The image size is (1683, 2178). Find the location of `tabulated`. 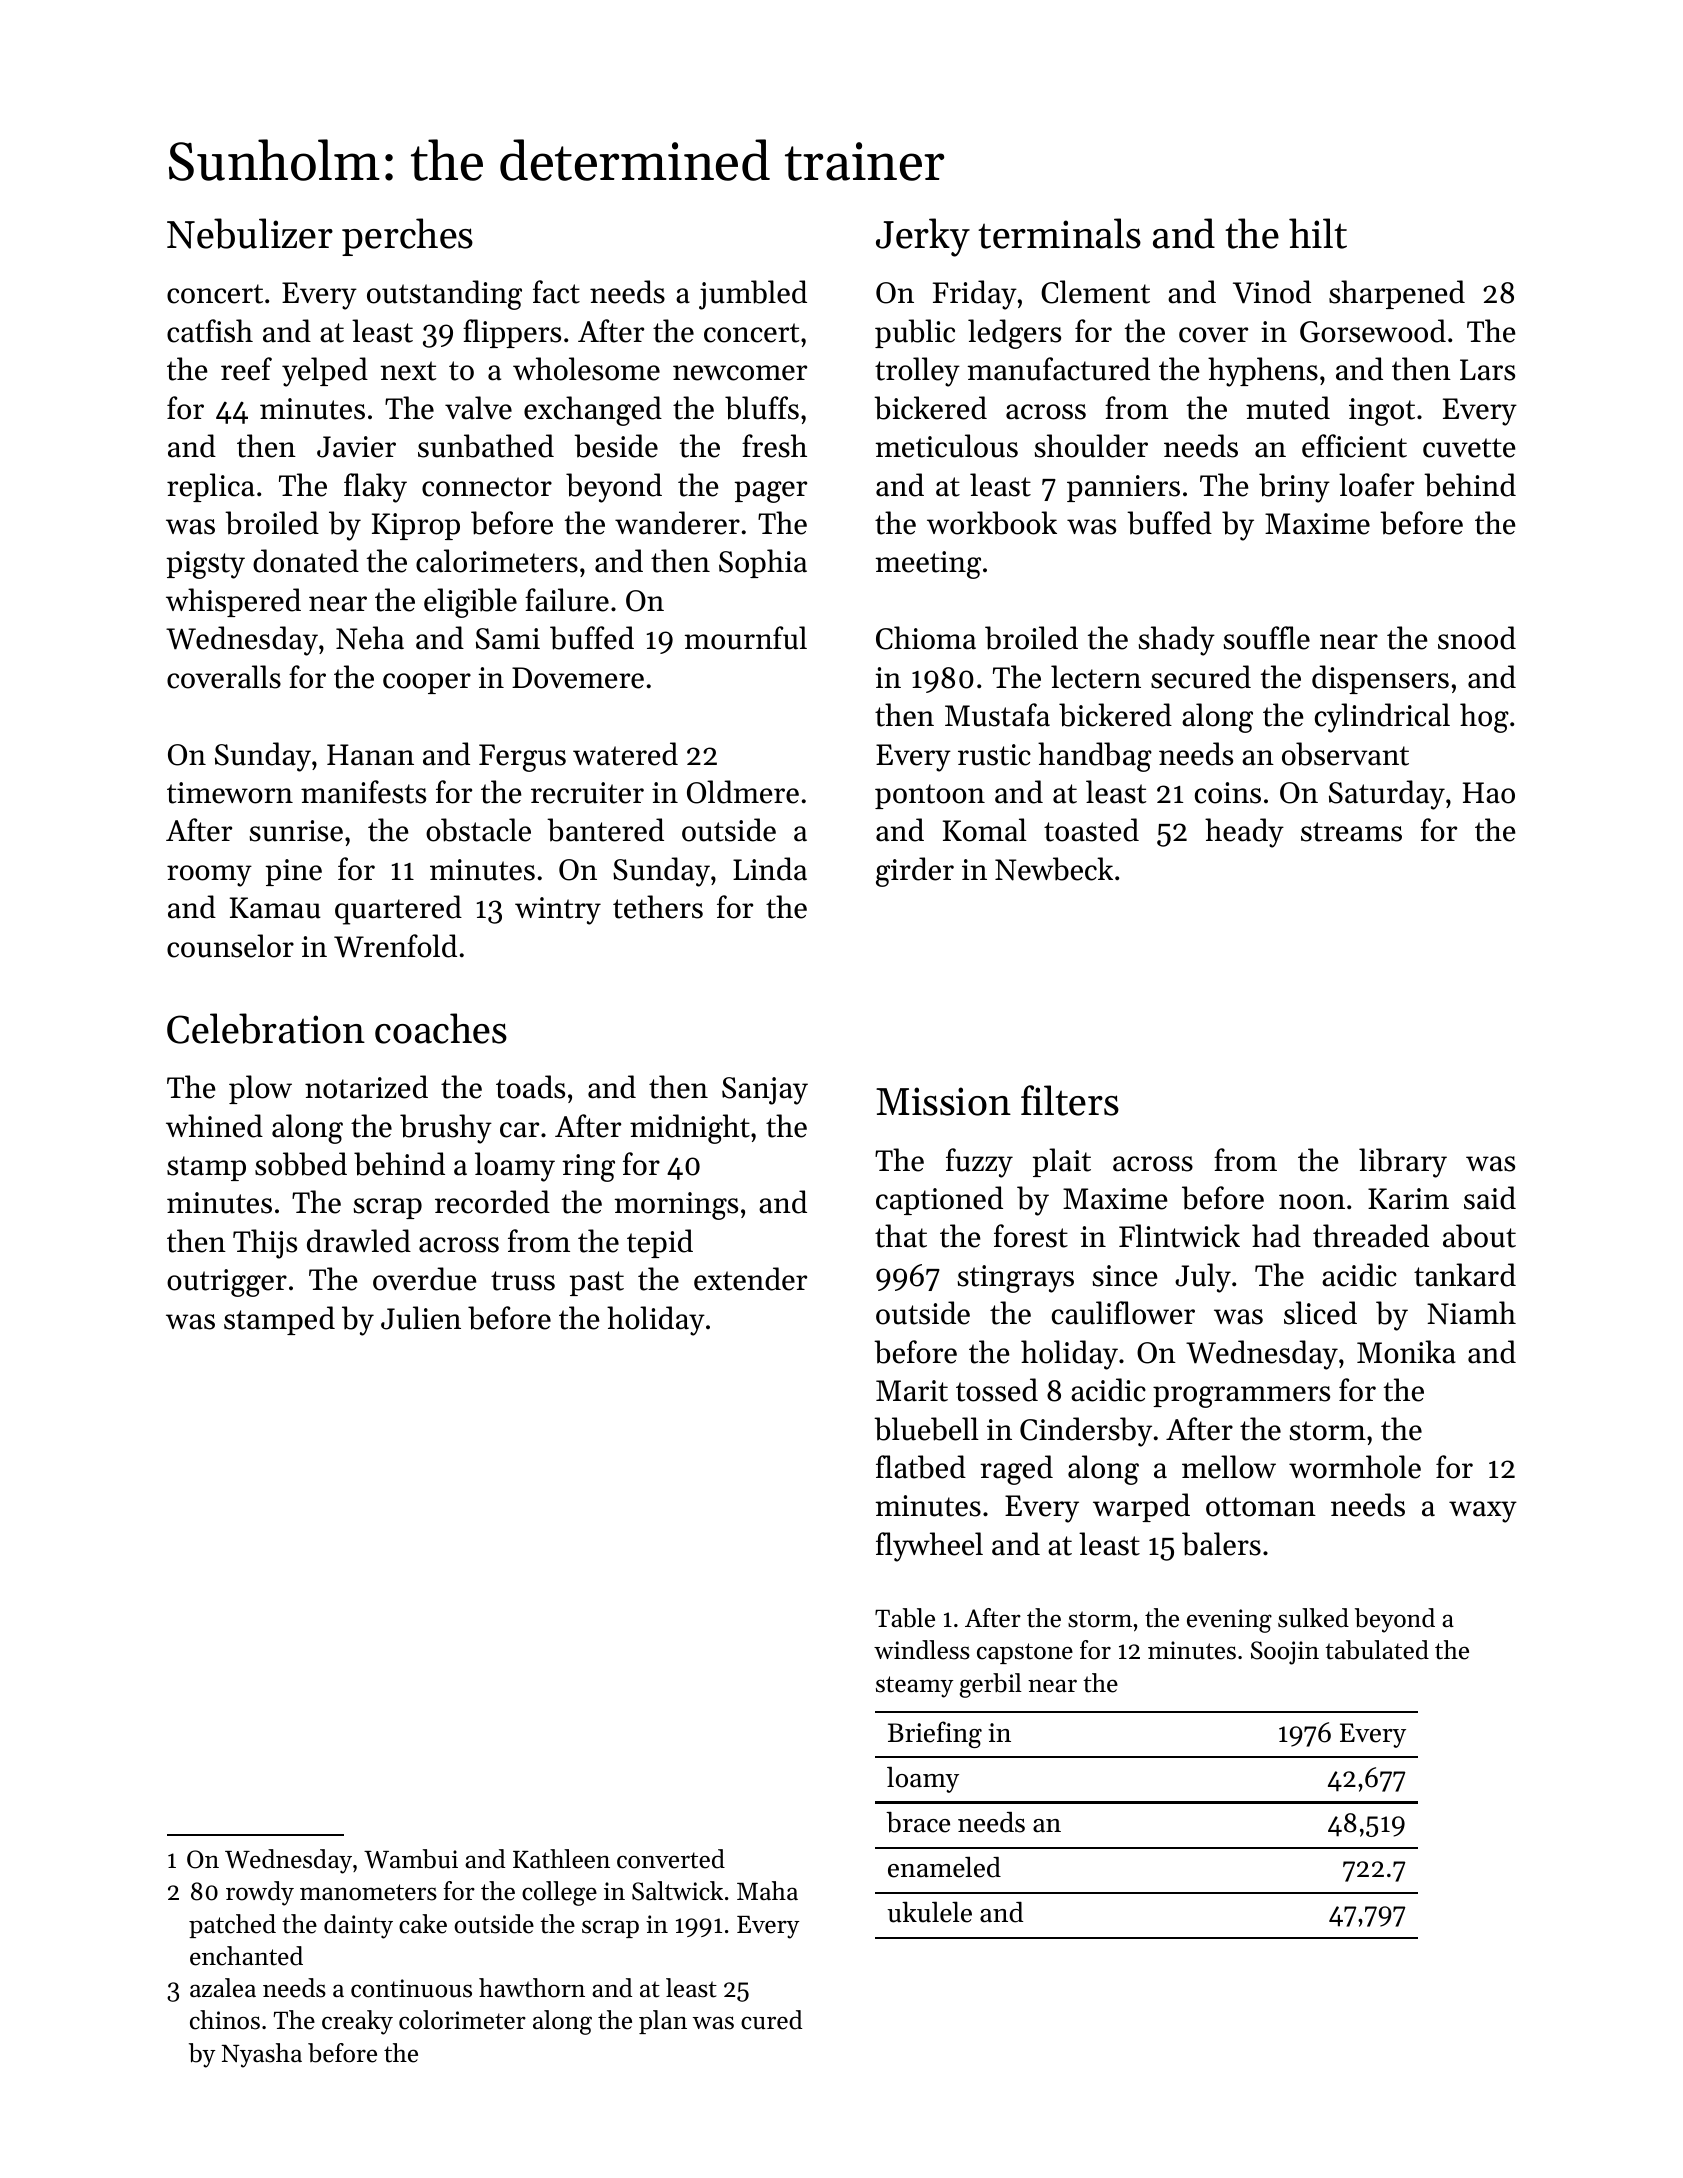

tabulated is located at coordinates (1377, 1650).
